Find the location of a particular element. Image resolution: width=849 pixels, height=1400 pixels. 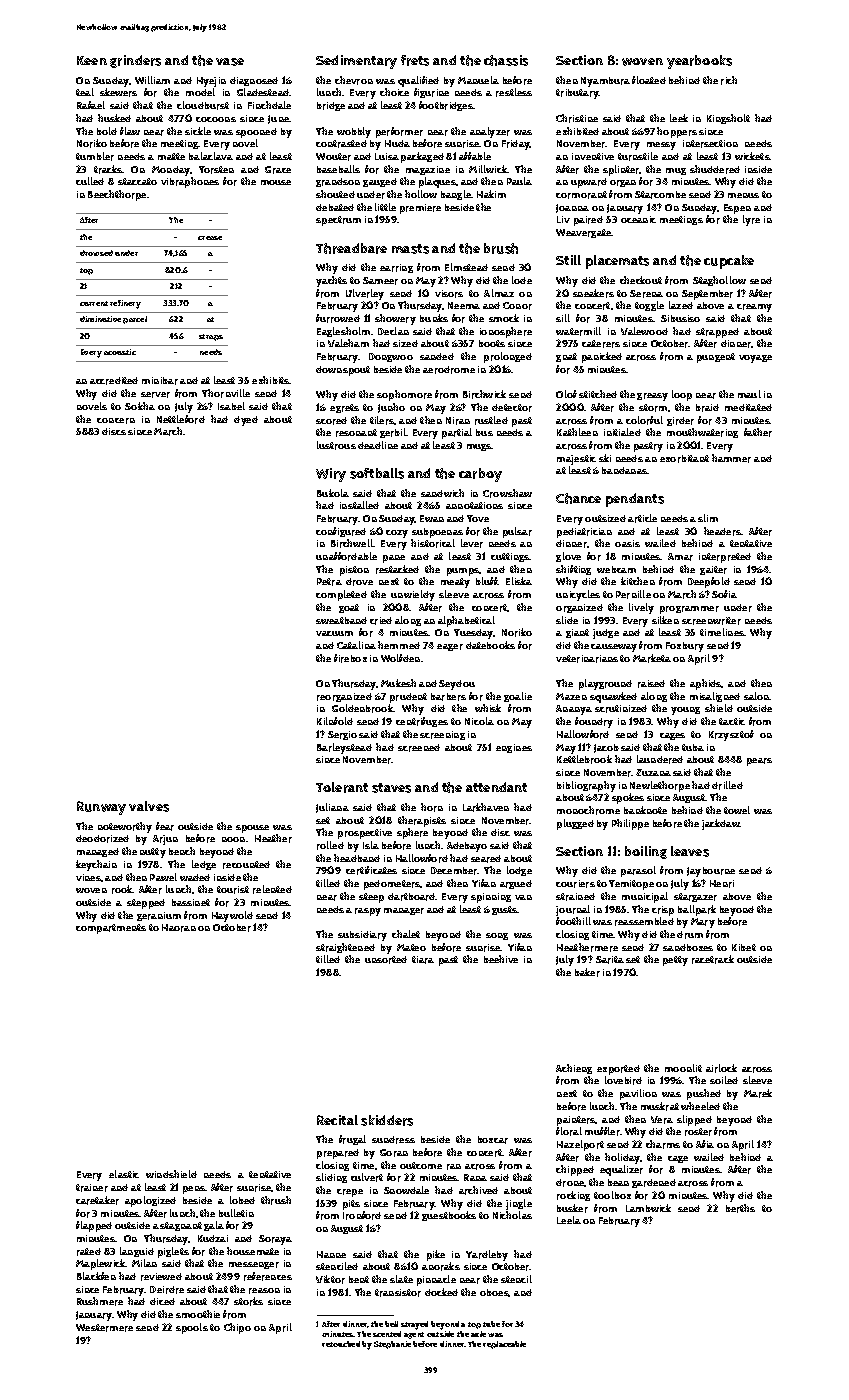

Runway is located at coordinates (101, 808).
